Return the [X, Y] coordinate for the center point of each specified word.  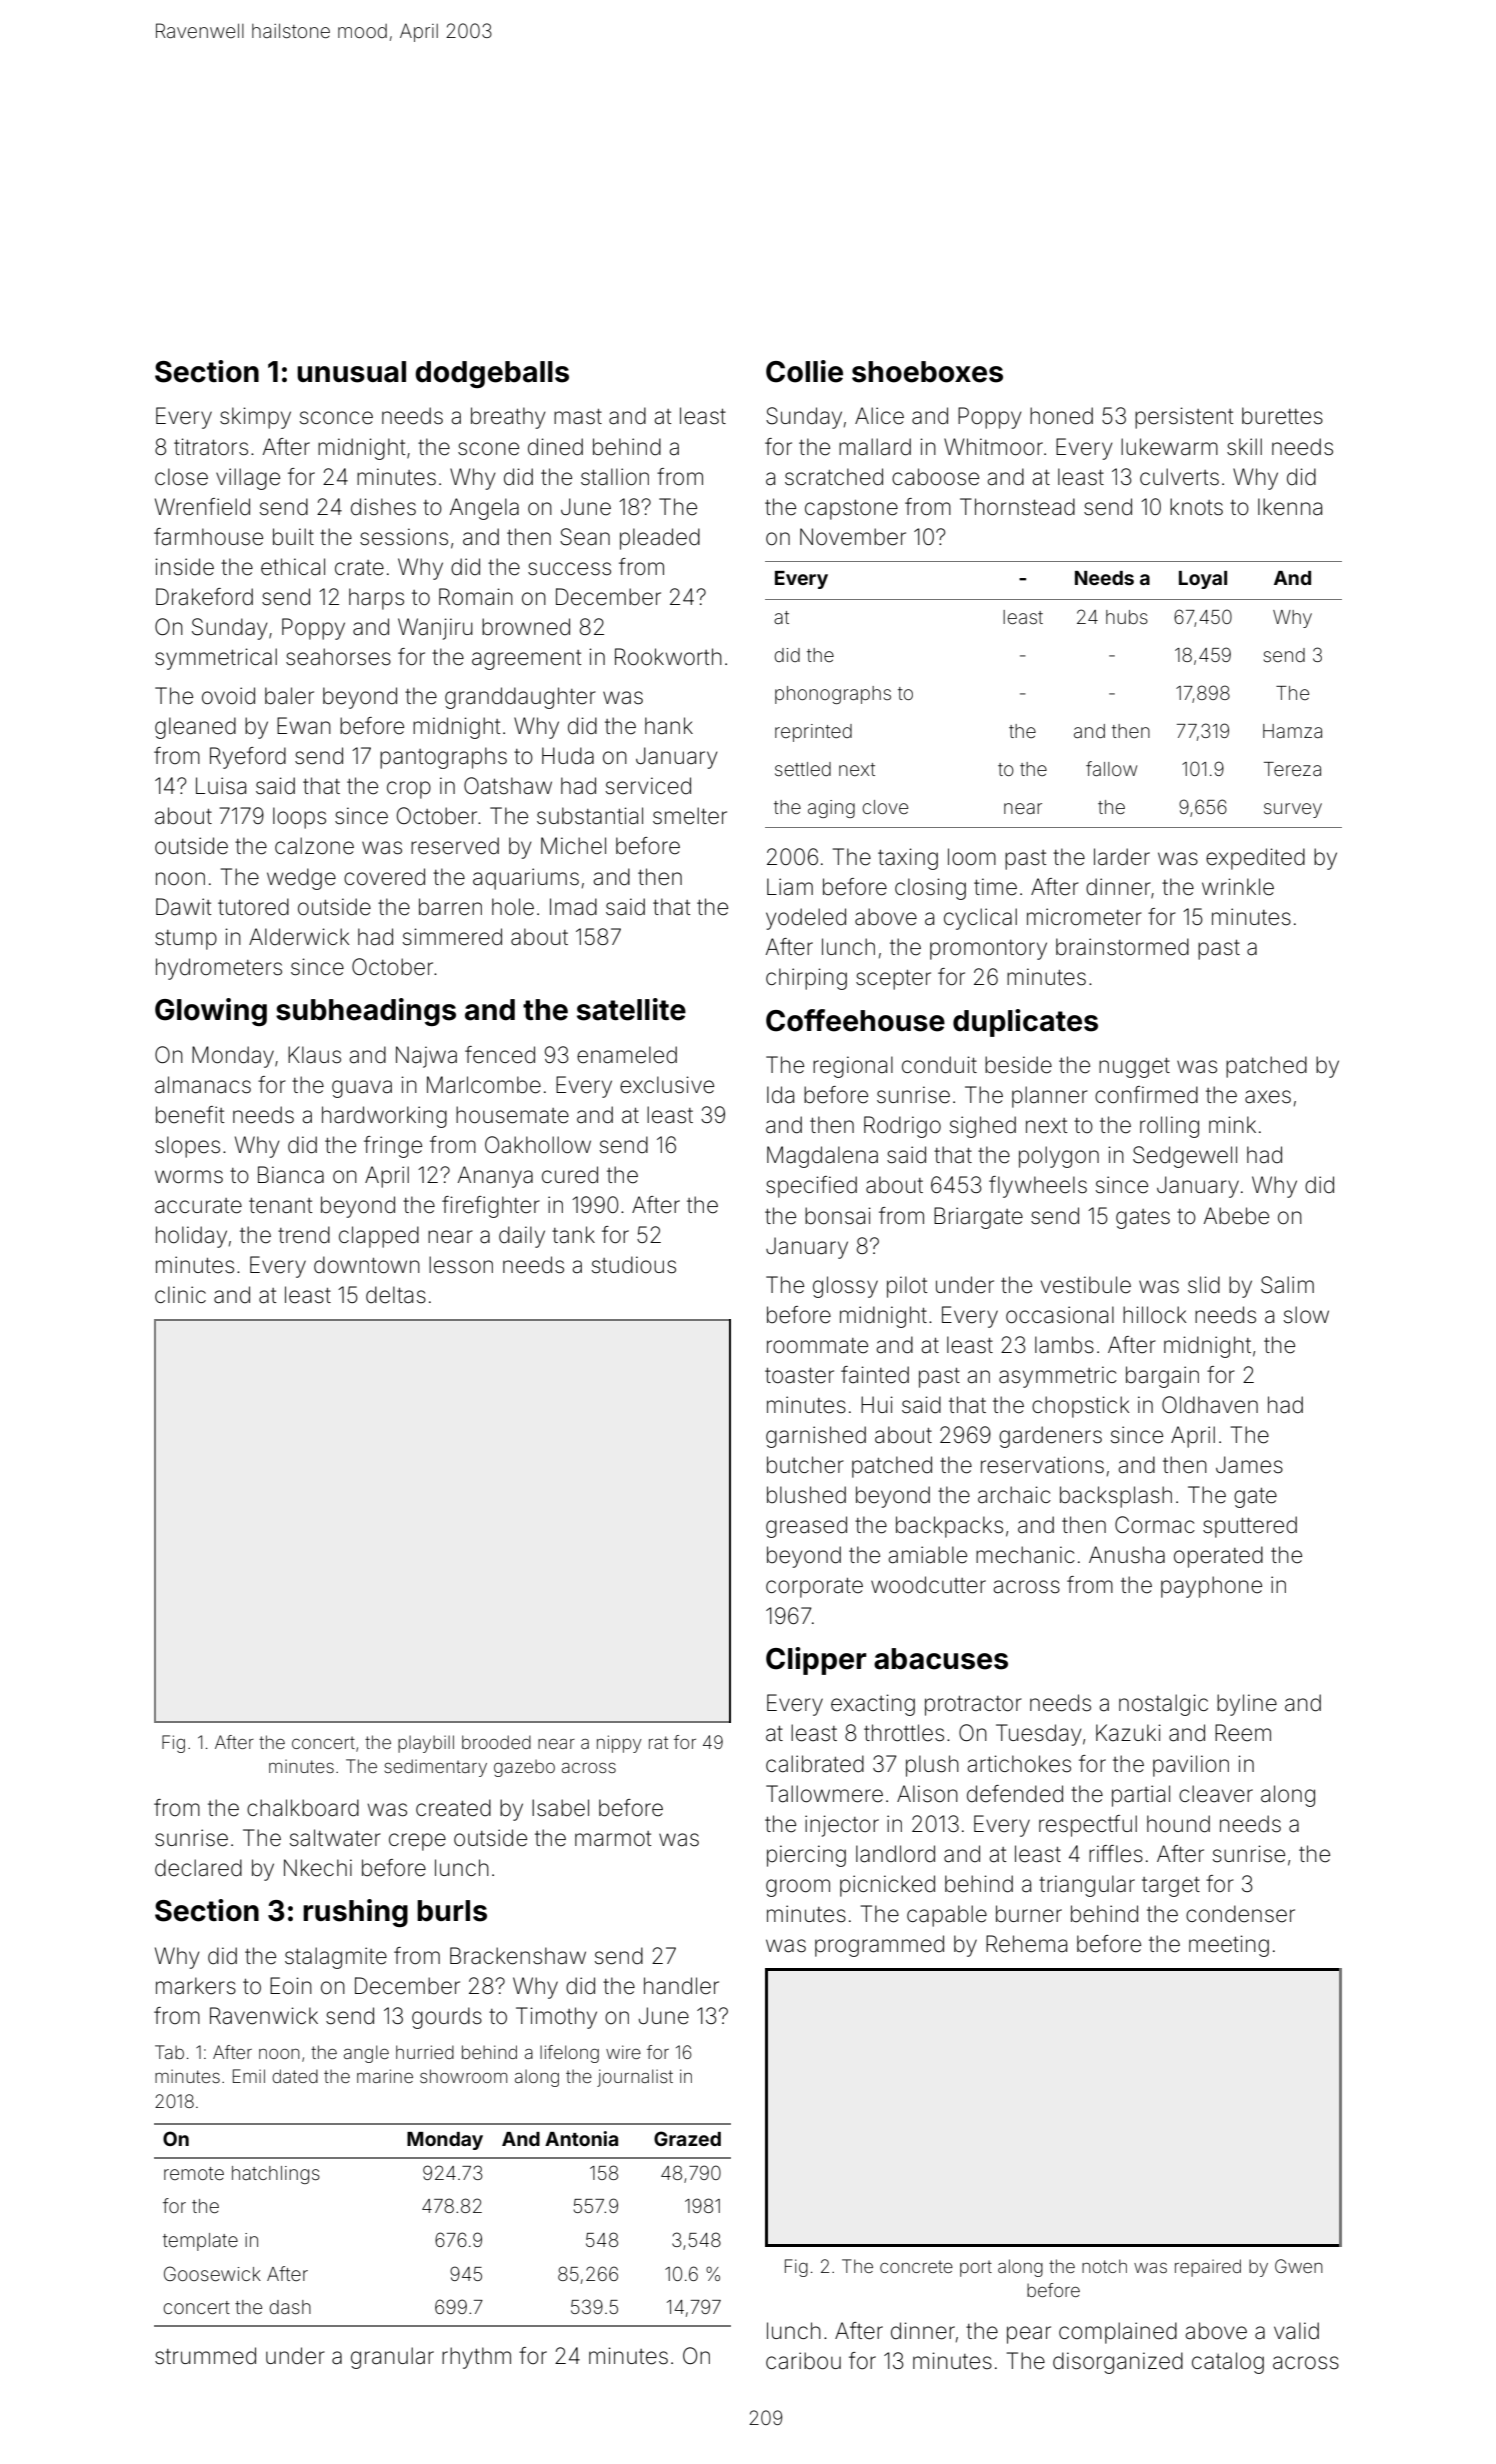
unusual [351, 372]
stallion [615, 477]
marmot [613, 1839]
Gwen [1299, 2266]
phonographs [833, 695]
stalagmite [336, 1958]
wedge [301, 879]
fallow [1111, 768]
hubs [1127, 617]
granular [392, 2358]
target [1171, 1887]
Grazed [687, 2138]
